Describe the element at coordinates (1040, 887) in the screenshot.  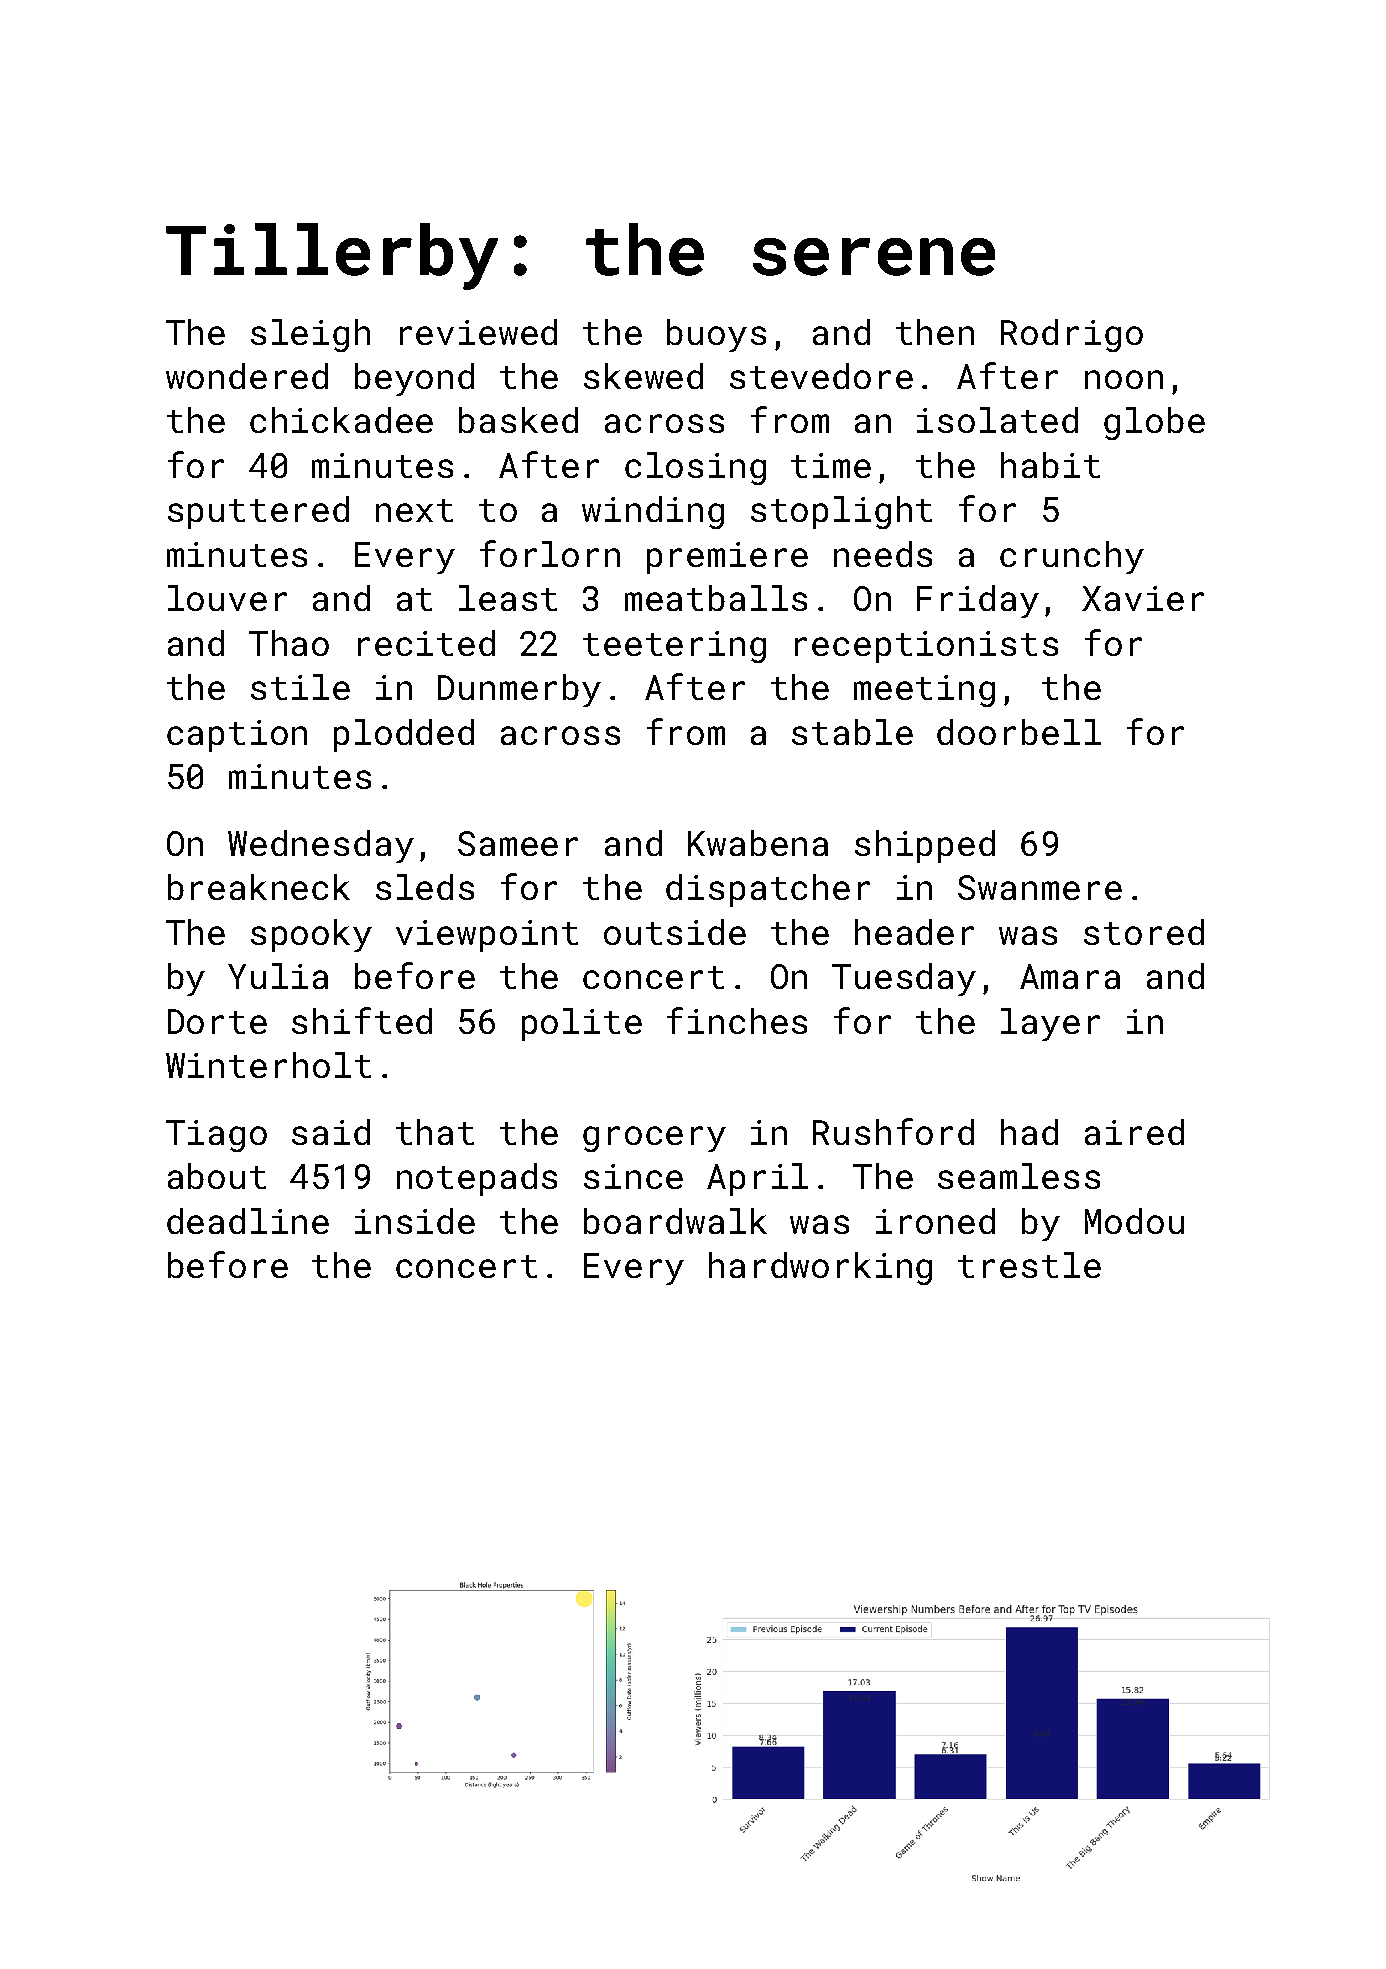
I see `Swanmere` at that location.
